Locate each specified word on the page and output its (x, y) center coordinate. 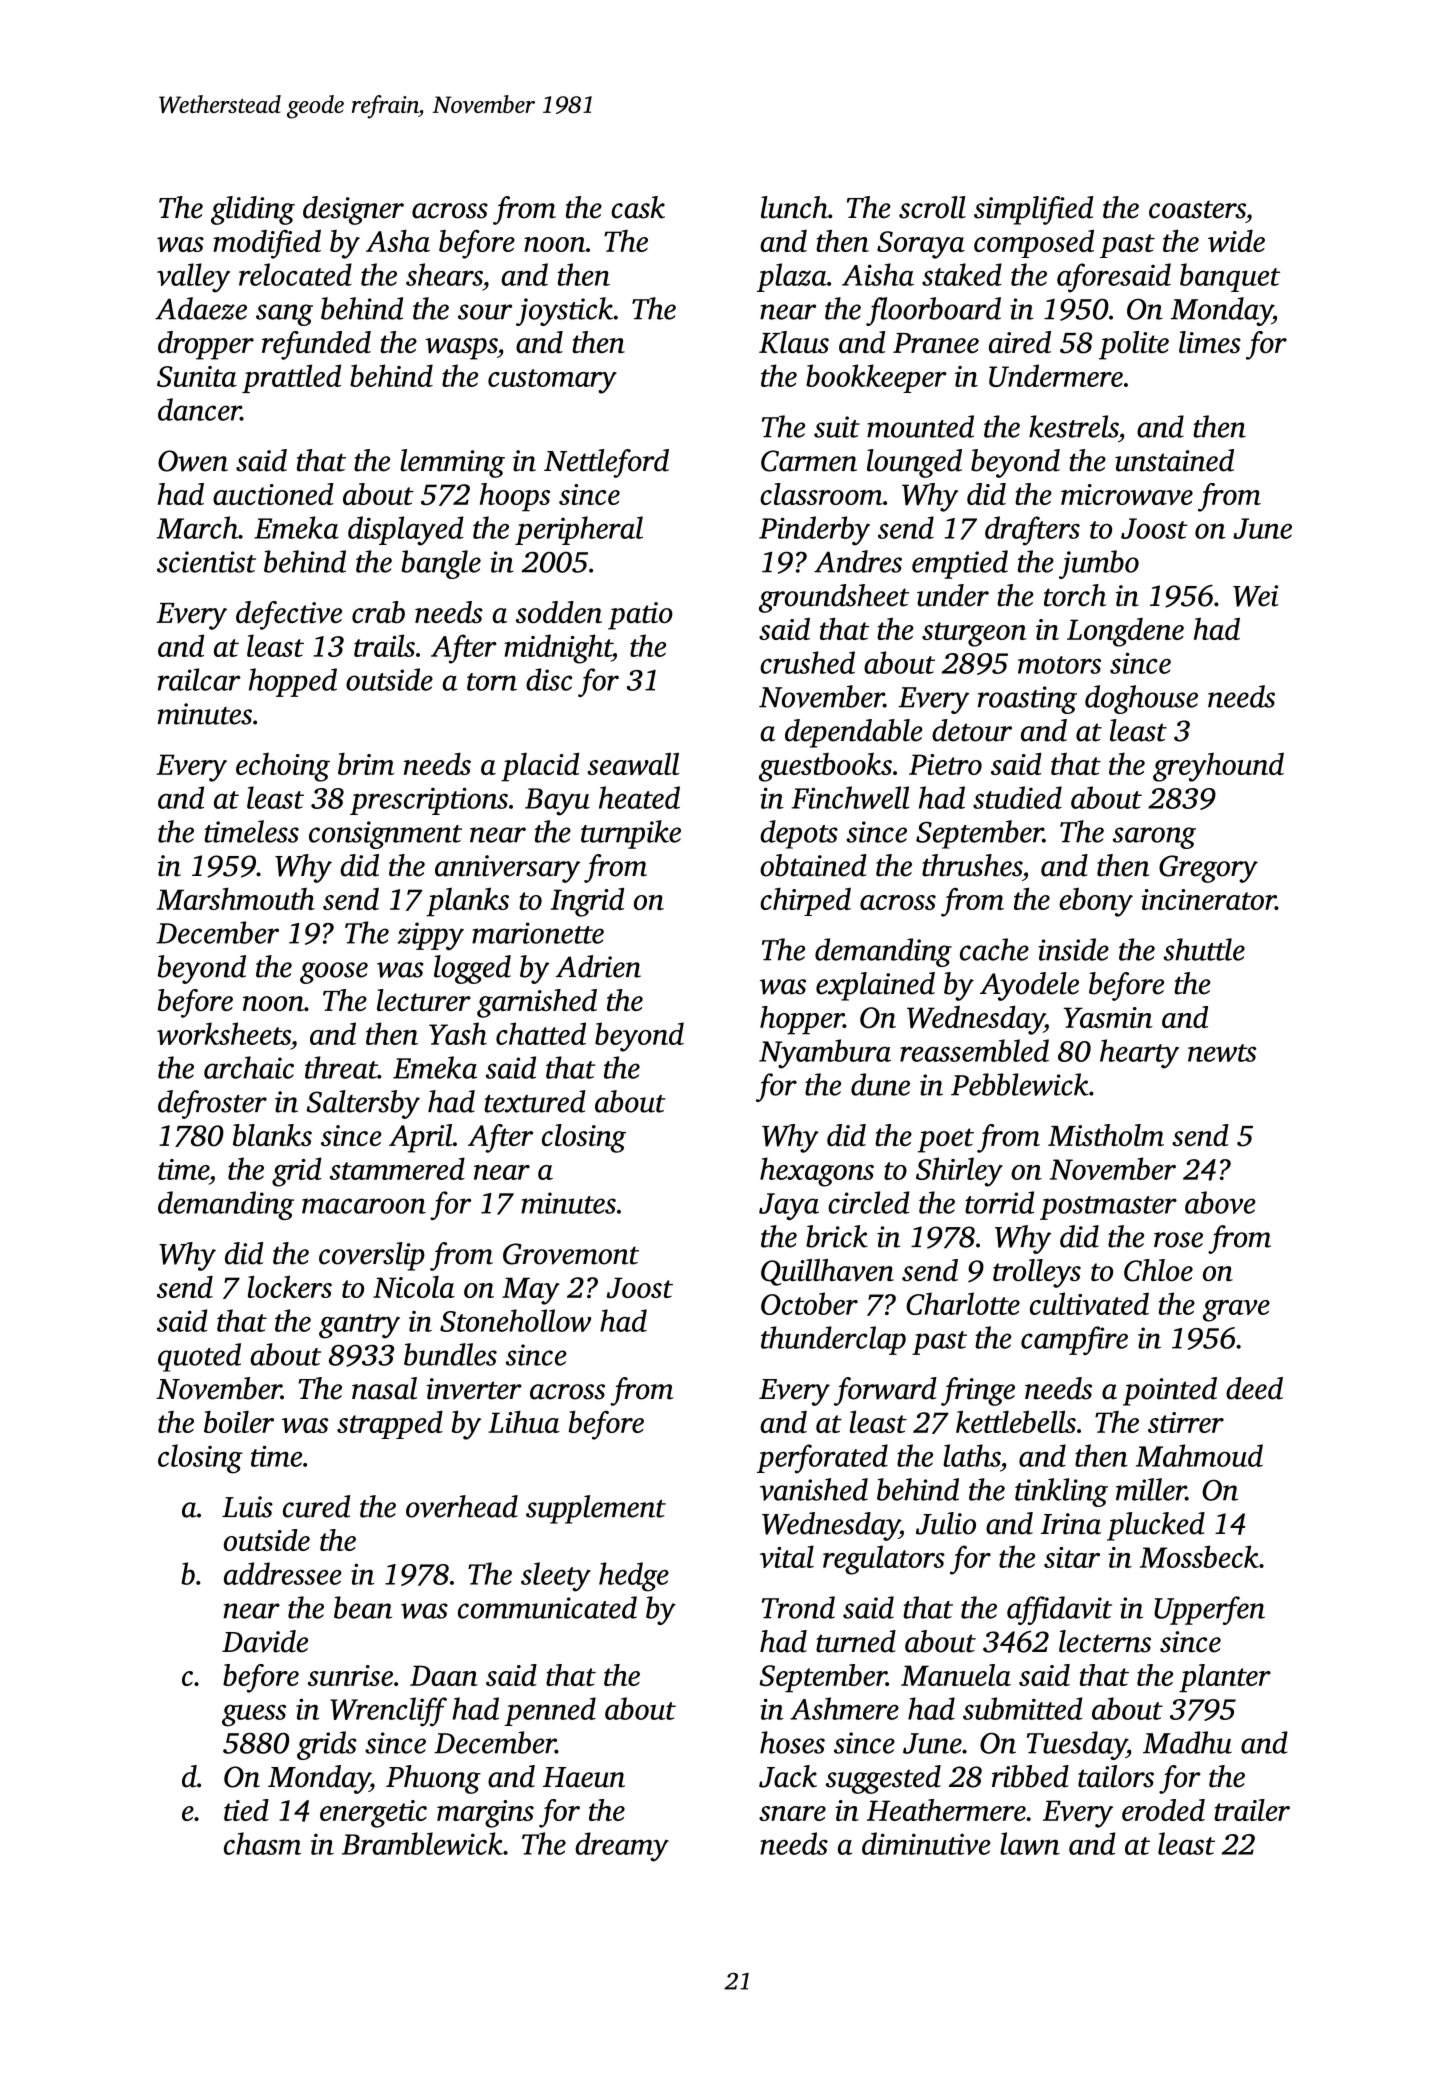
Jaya (789, 1206)
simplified (1033, 210)
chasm (262, 1843)
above (1220, 1202)
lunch (794, 207)
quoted (199, 1357)
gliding (253, 210)
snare (792, 1813)
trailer (1252, 1810)
